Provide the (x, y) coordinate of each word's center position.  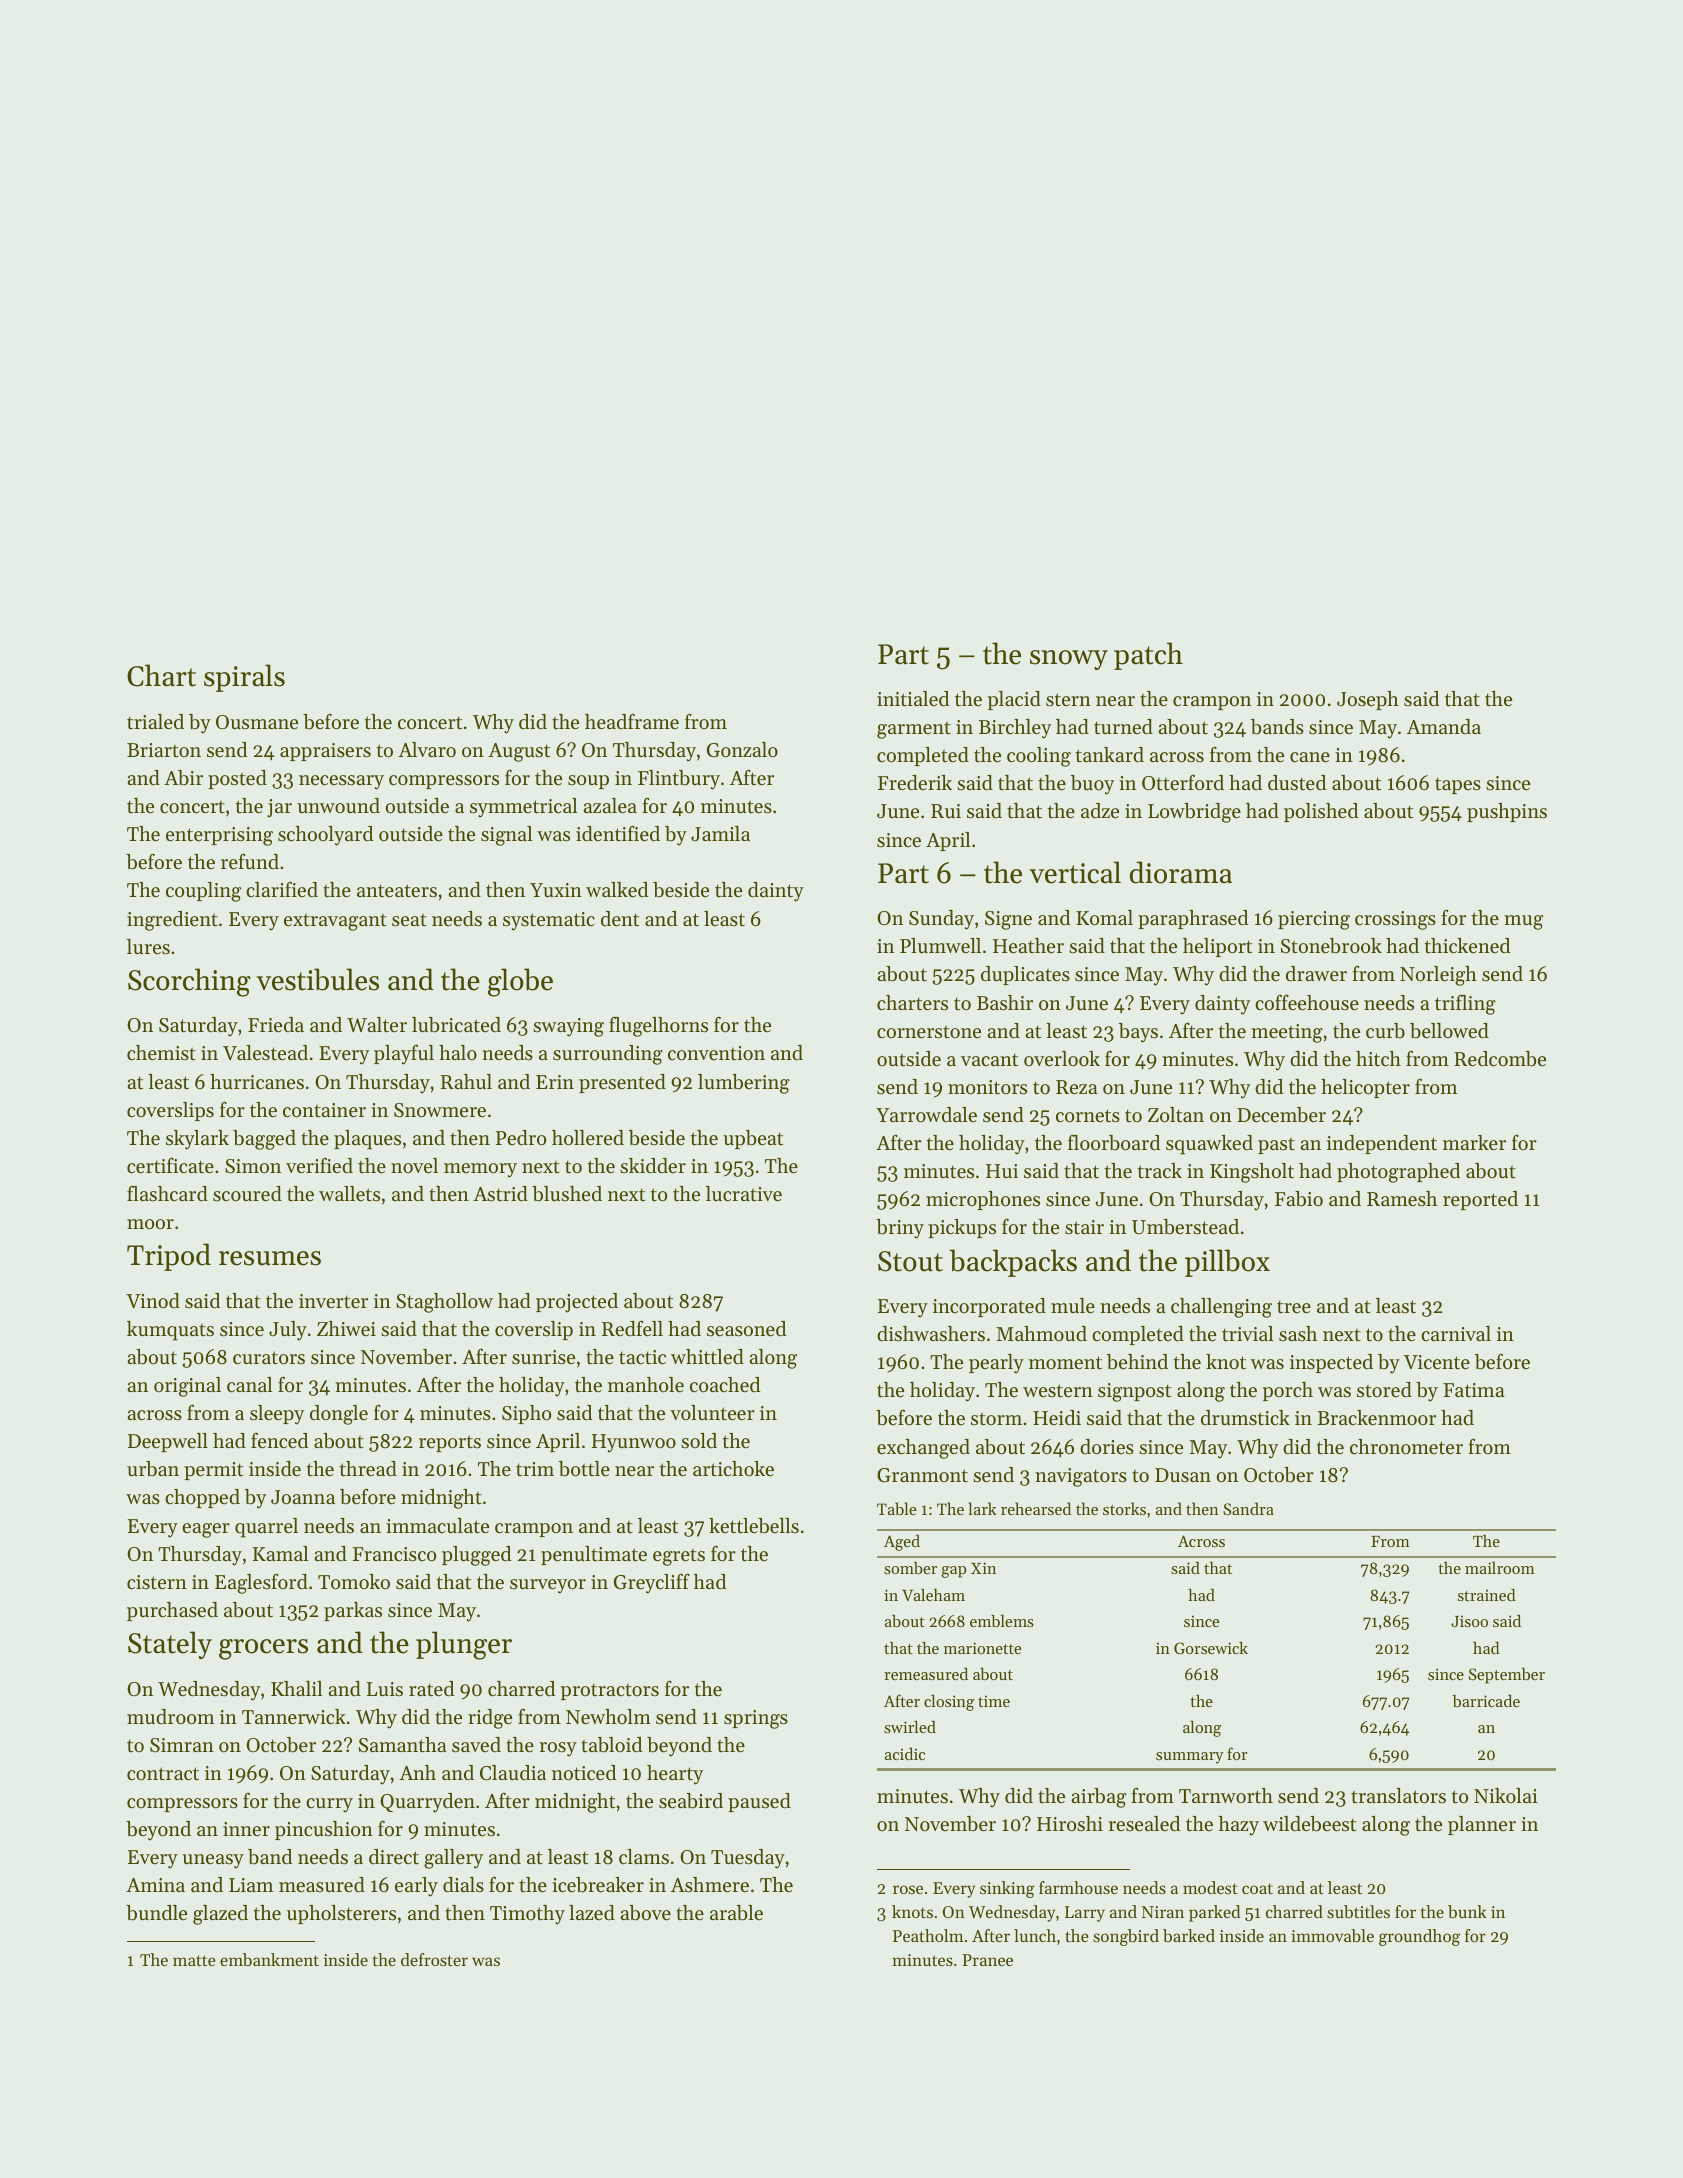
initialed (913, 699)
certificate (170, 1165)
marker (1474, 1143)
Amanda (1444, 726)
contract (163, 1774)
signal (506, 836)
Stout (910, 1261)
